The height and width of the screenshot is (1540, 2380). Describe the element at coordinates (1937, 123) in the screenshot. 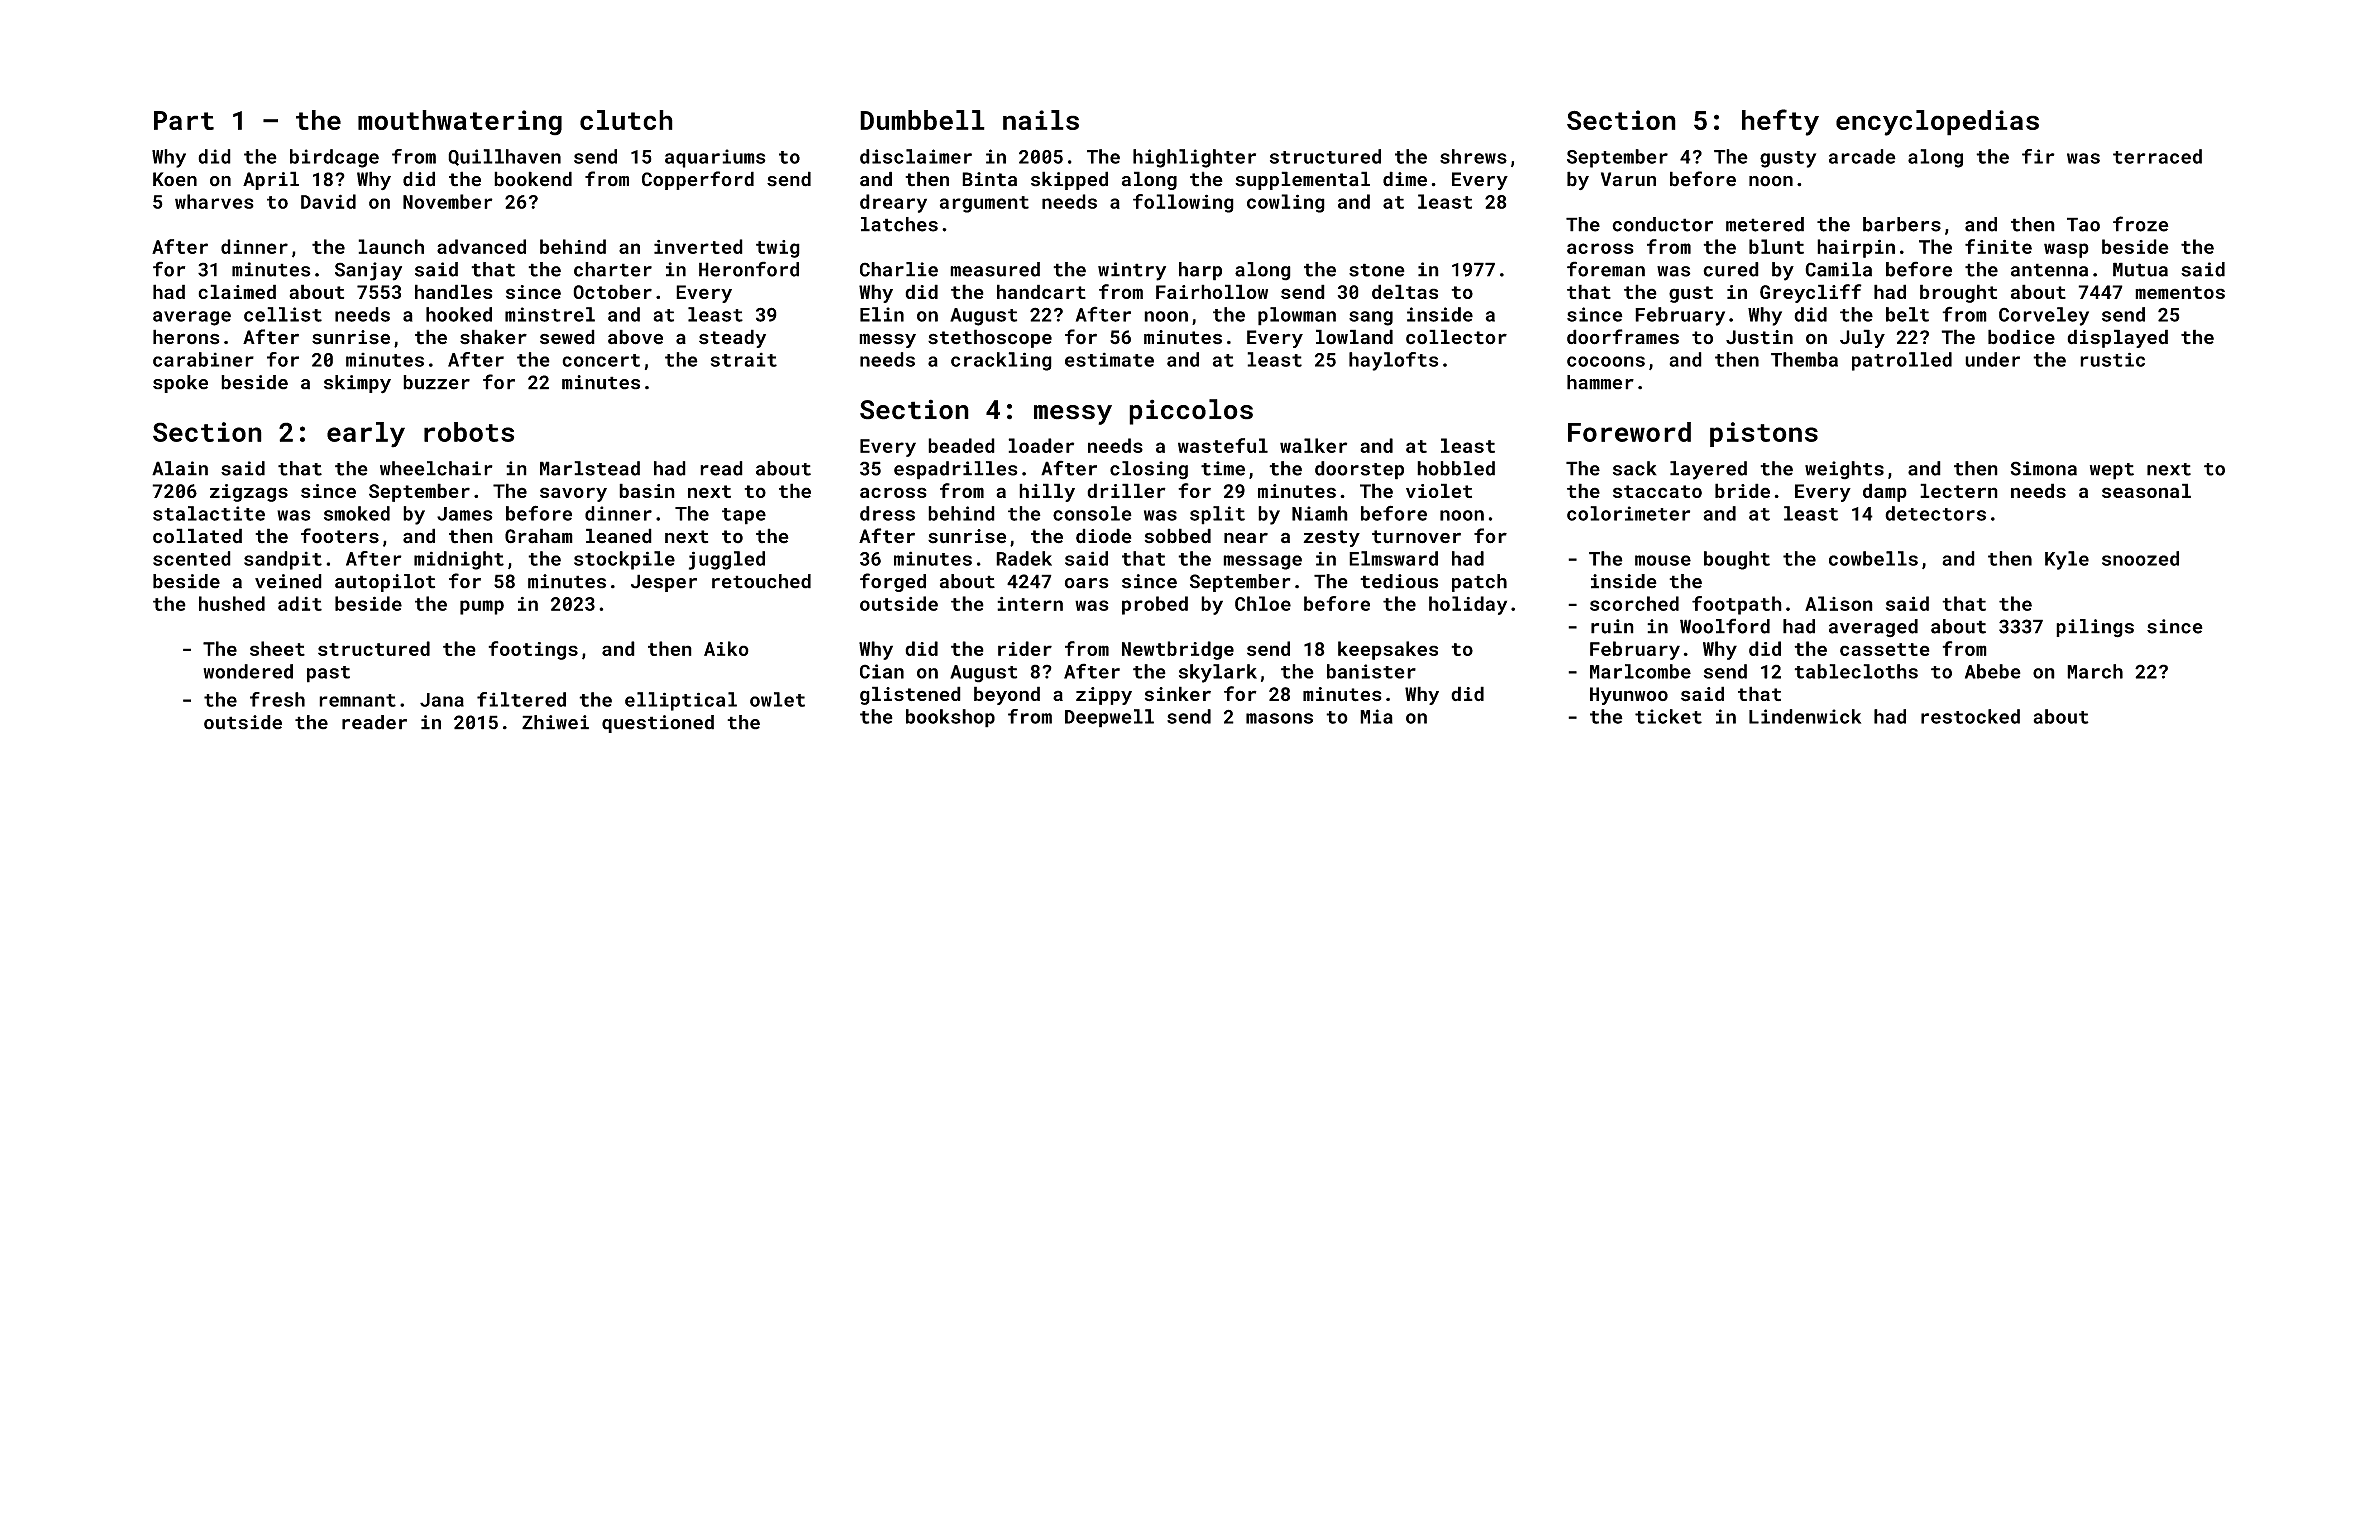

I see `encyclopedias` at that location.
